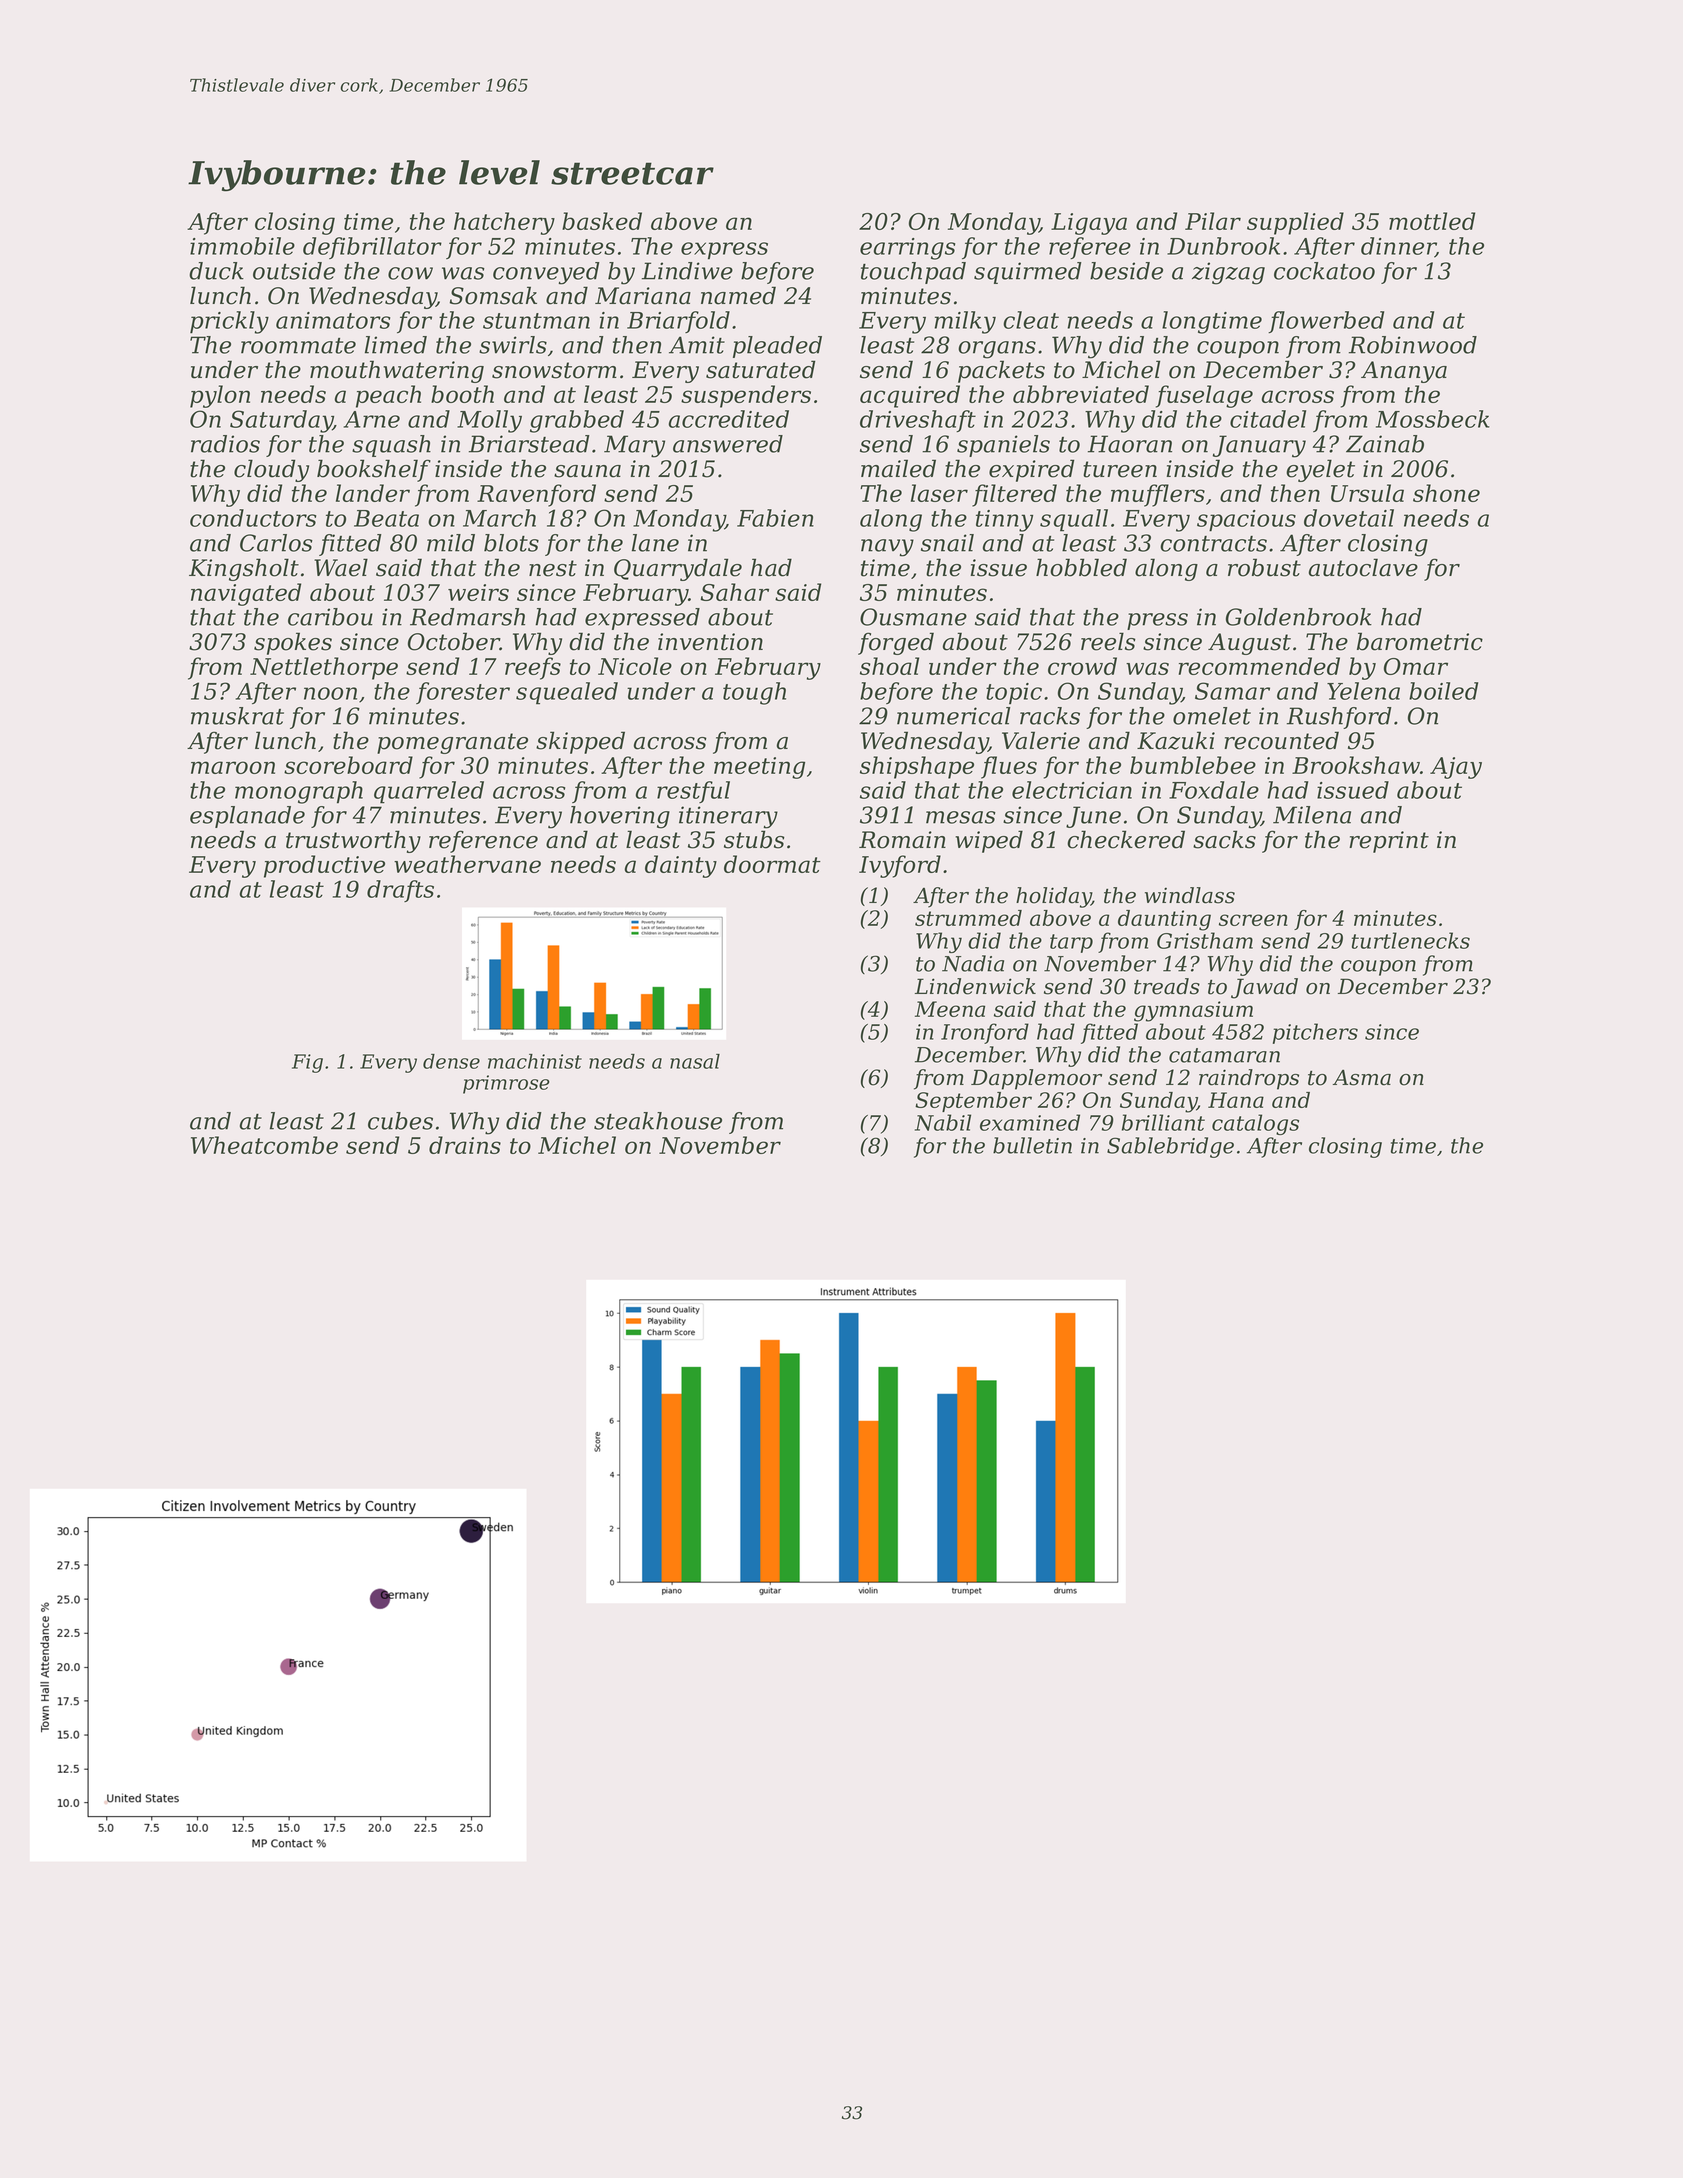 The width and height of the screenshot is (1683, 2178). Describe the element at coordinates (220, 396) in the screenshot. I see `pylon` at that location.
